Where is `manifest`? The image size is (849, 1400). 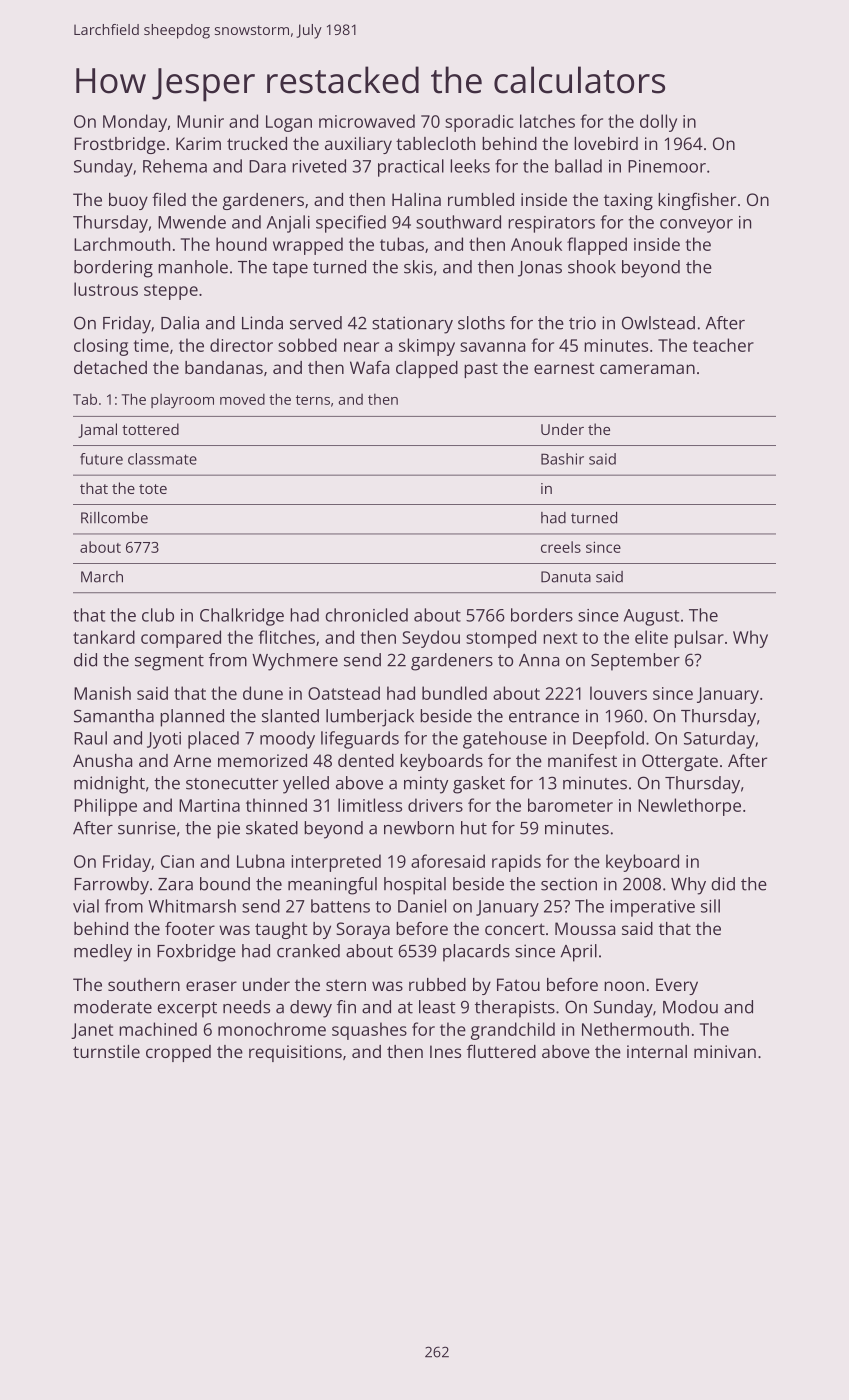
manifest is located at coordinates (582, 760).
